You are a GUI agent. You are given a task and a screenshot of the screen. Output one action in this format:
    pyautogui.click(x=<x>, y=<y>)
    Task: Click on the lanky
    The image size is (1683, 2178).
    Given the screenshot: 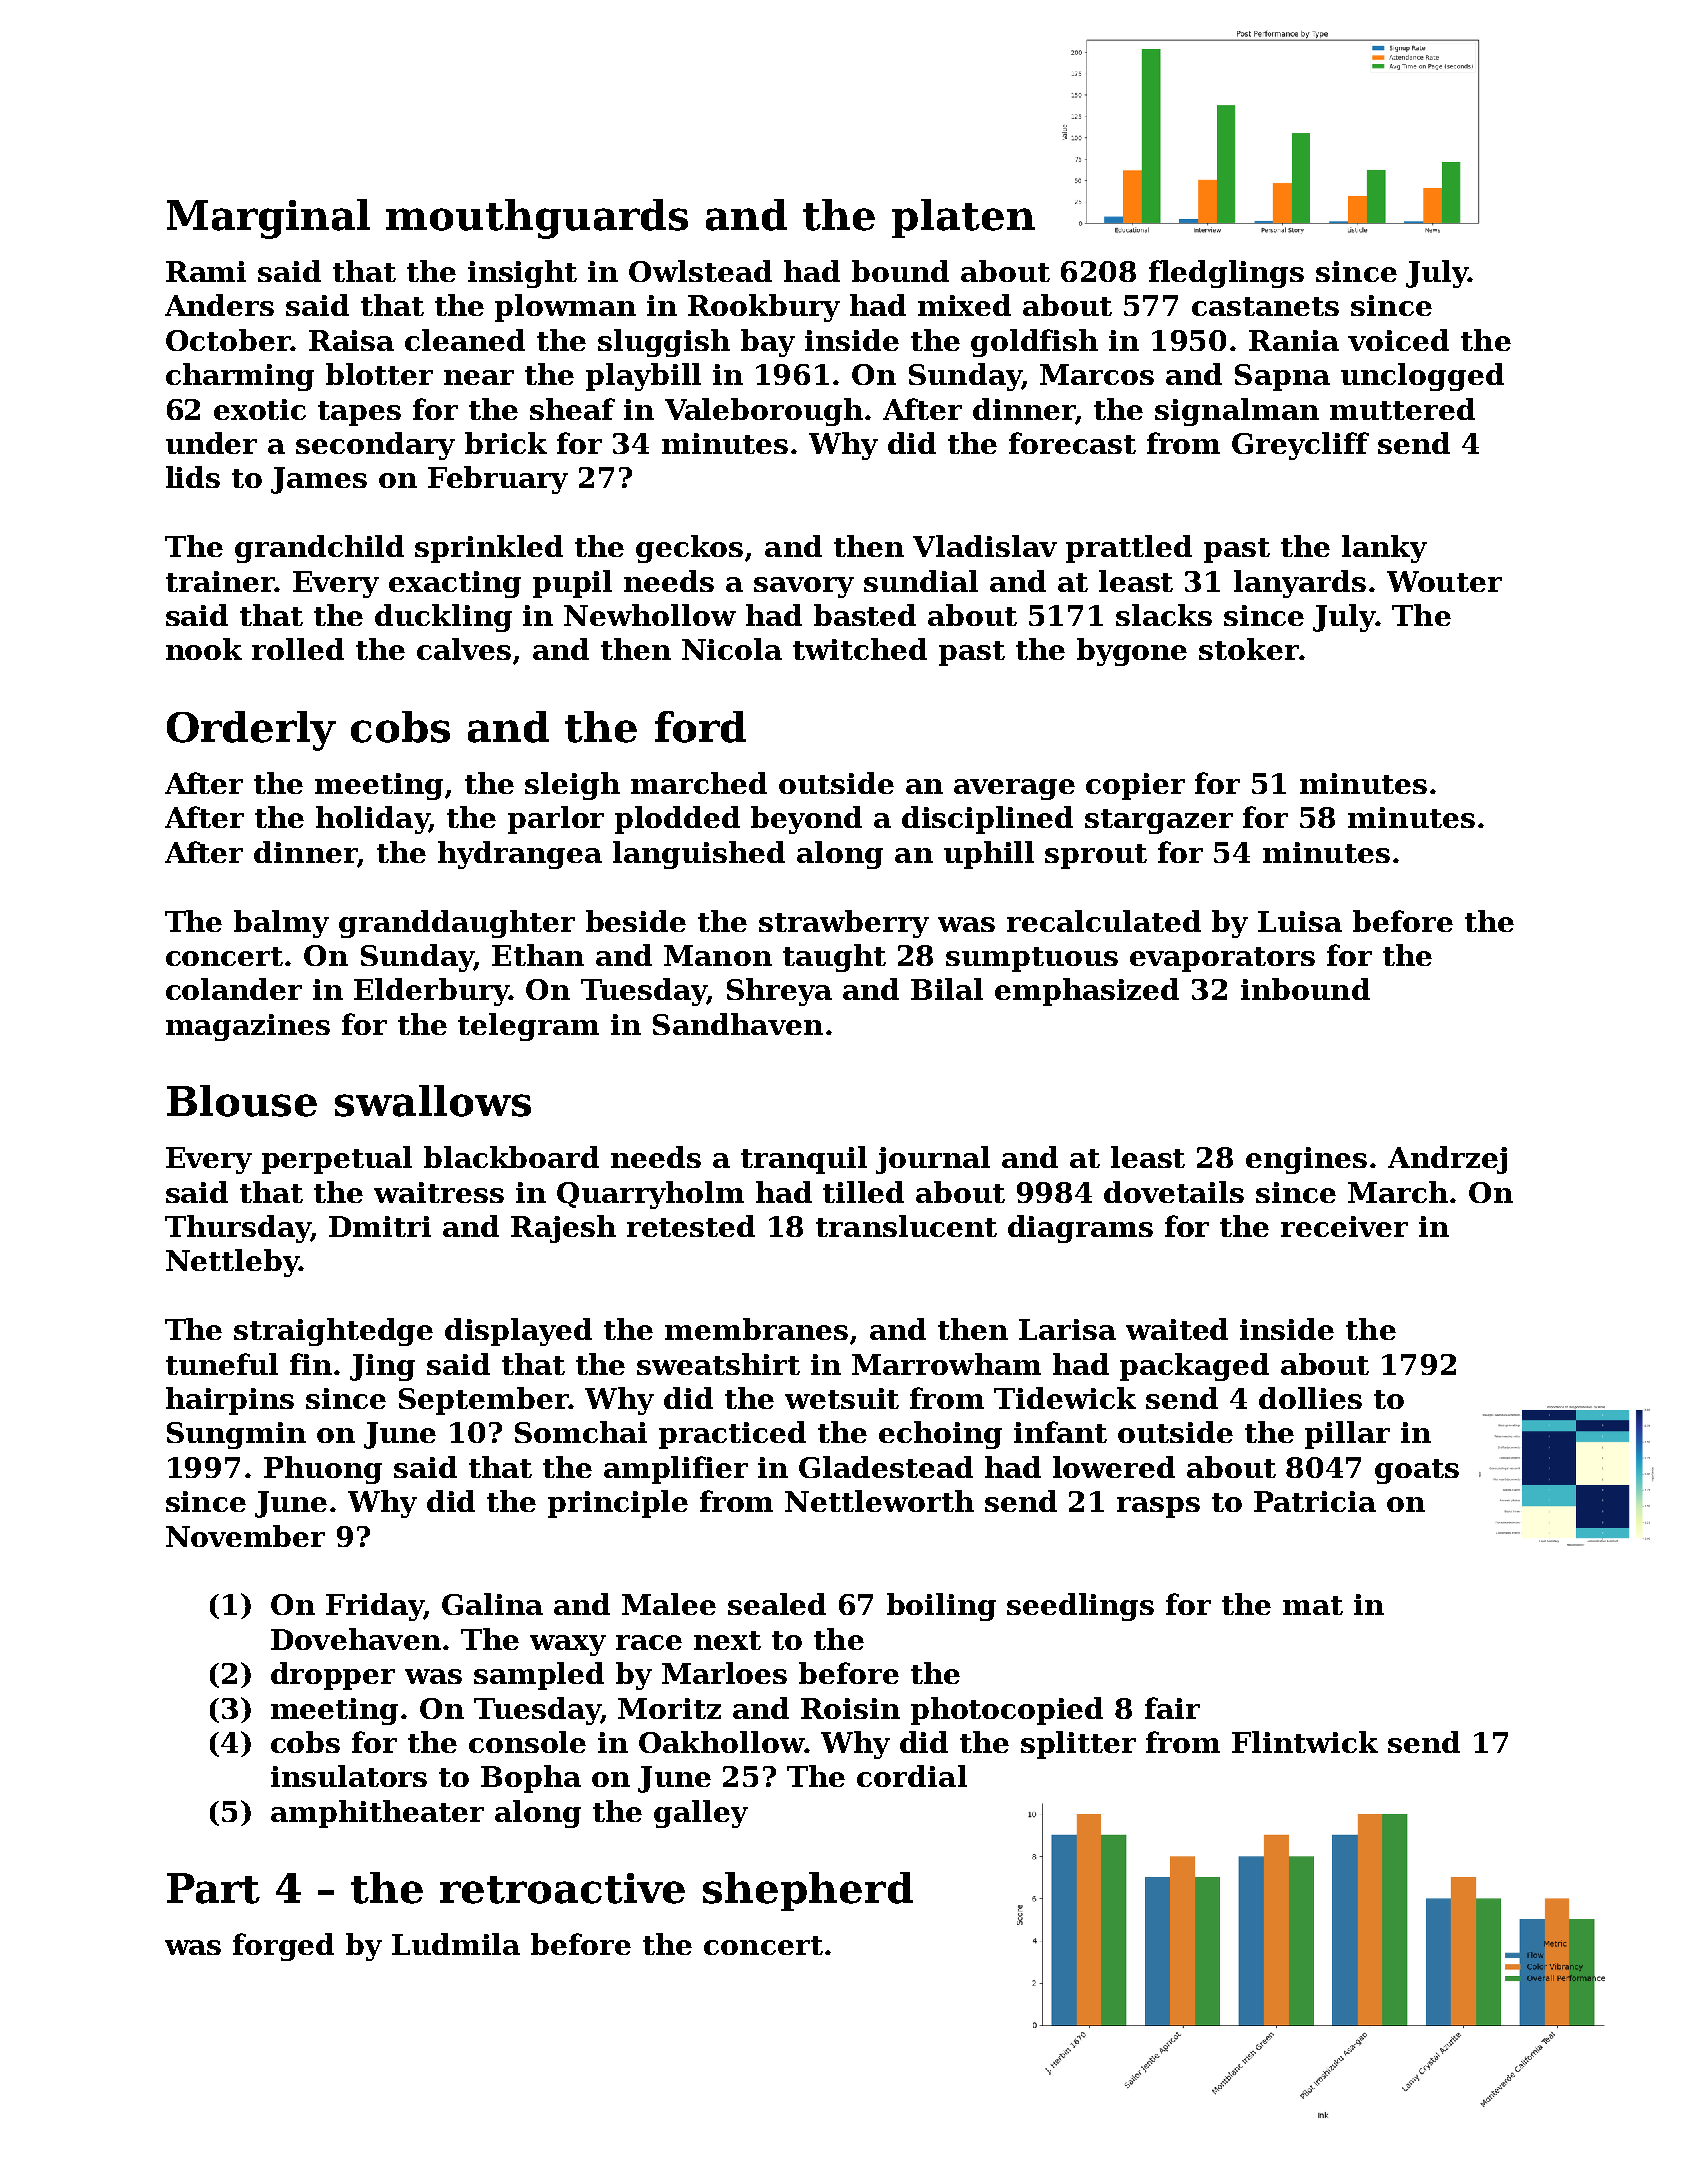 What is the action you would take?
    pyautogui.click(x=1384, y=549)
